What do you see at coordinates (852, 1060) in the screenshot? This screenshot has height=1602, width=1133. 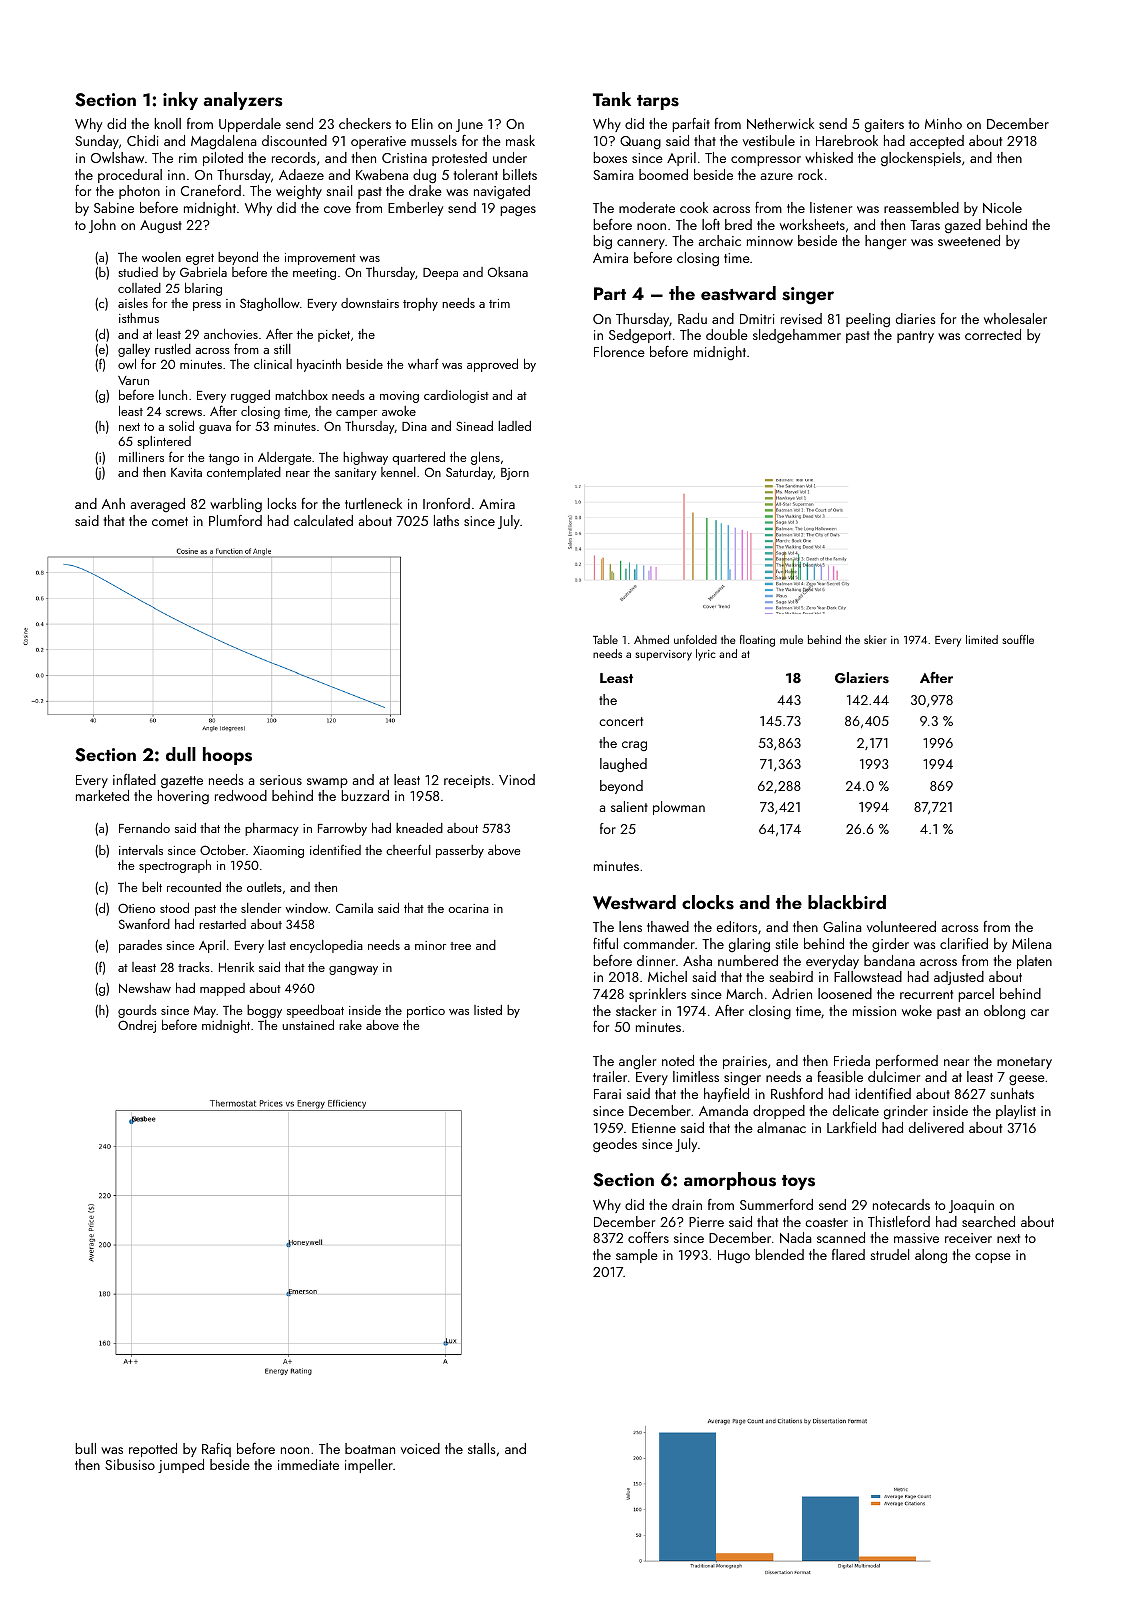 I see `Frieda` at bounding box center [852, 1060].
